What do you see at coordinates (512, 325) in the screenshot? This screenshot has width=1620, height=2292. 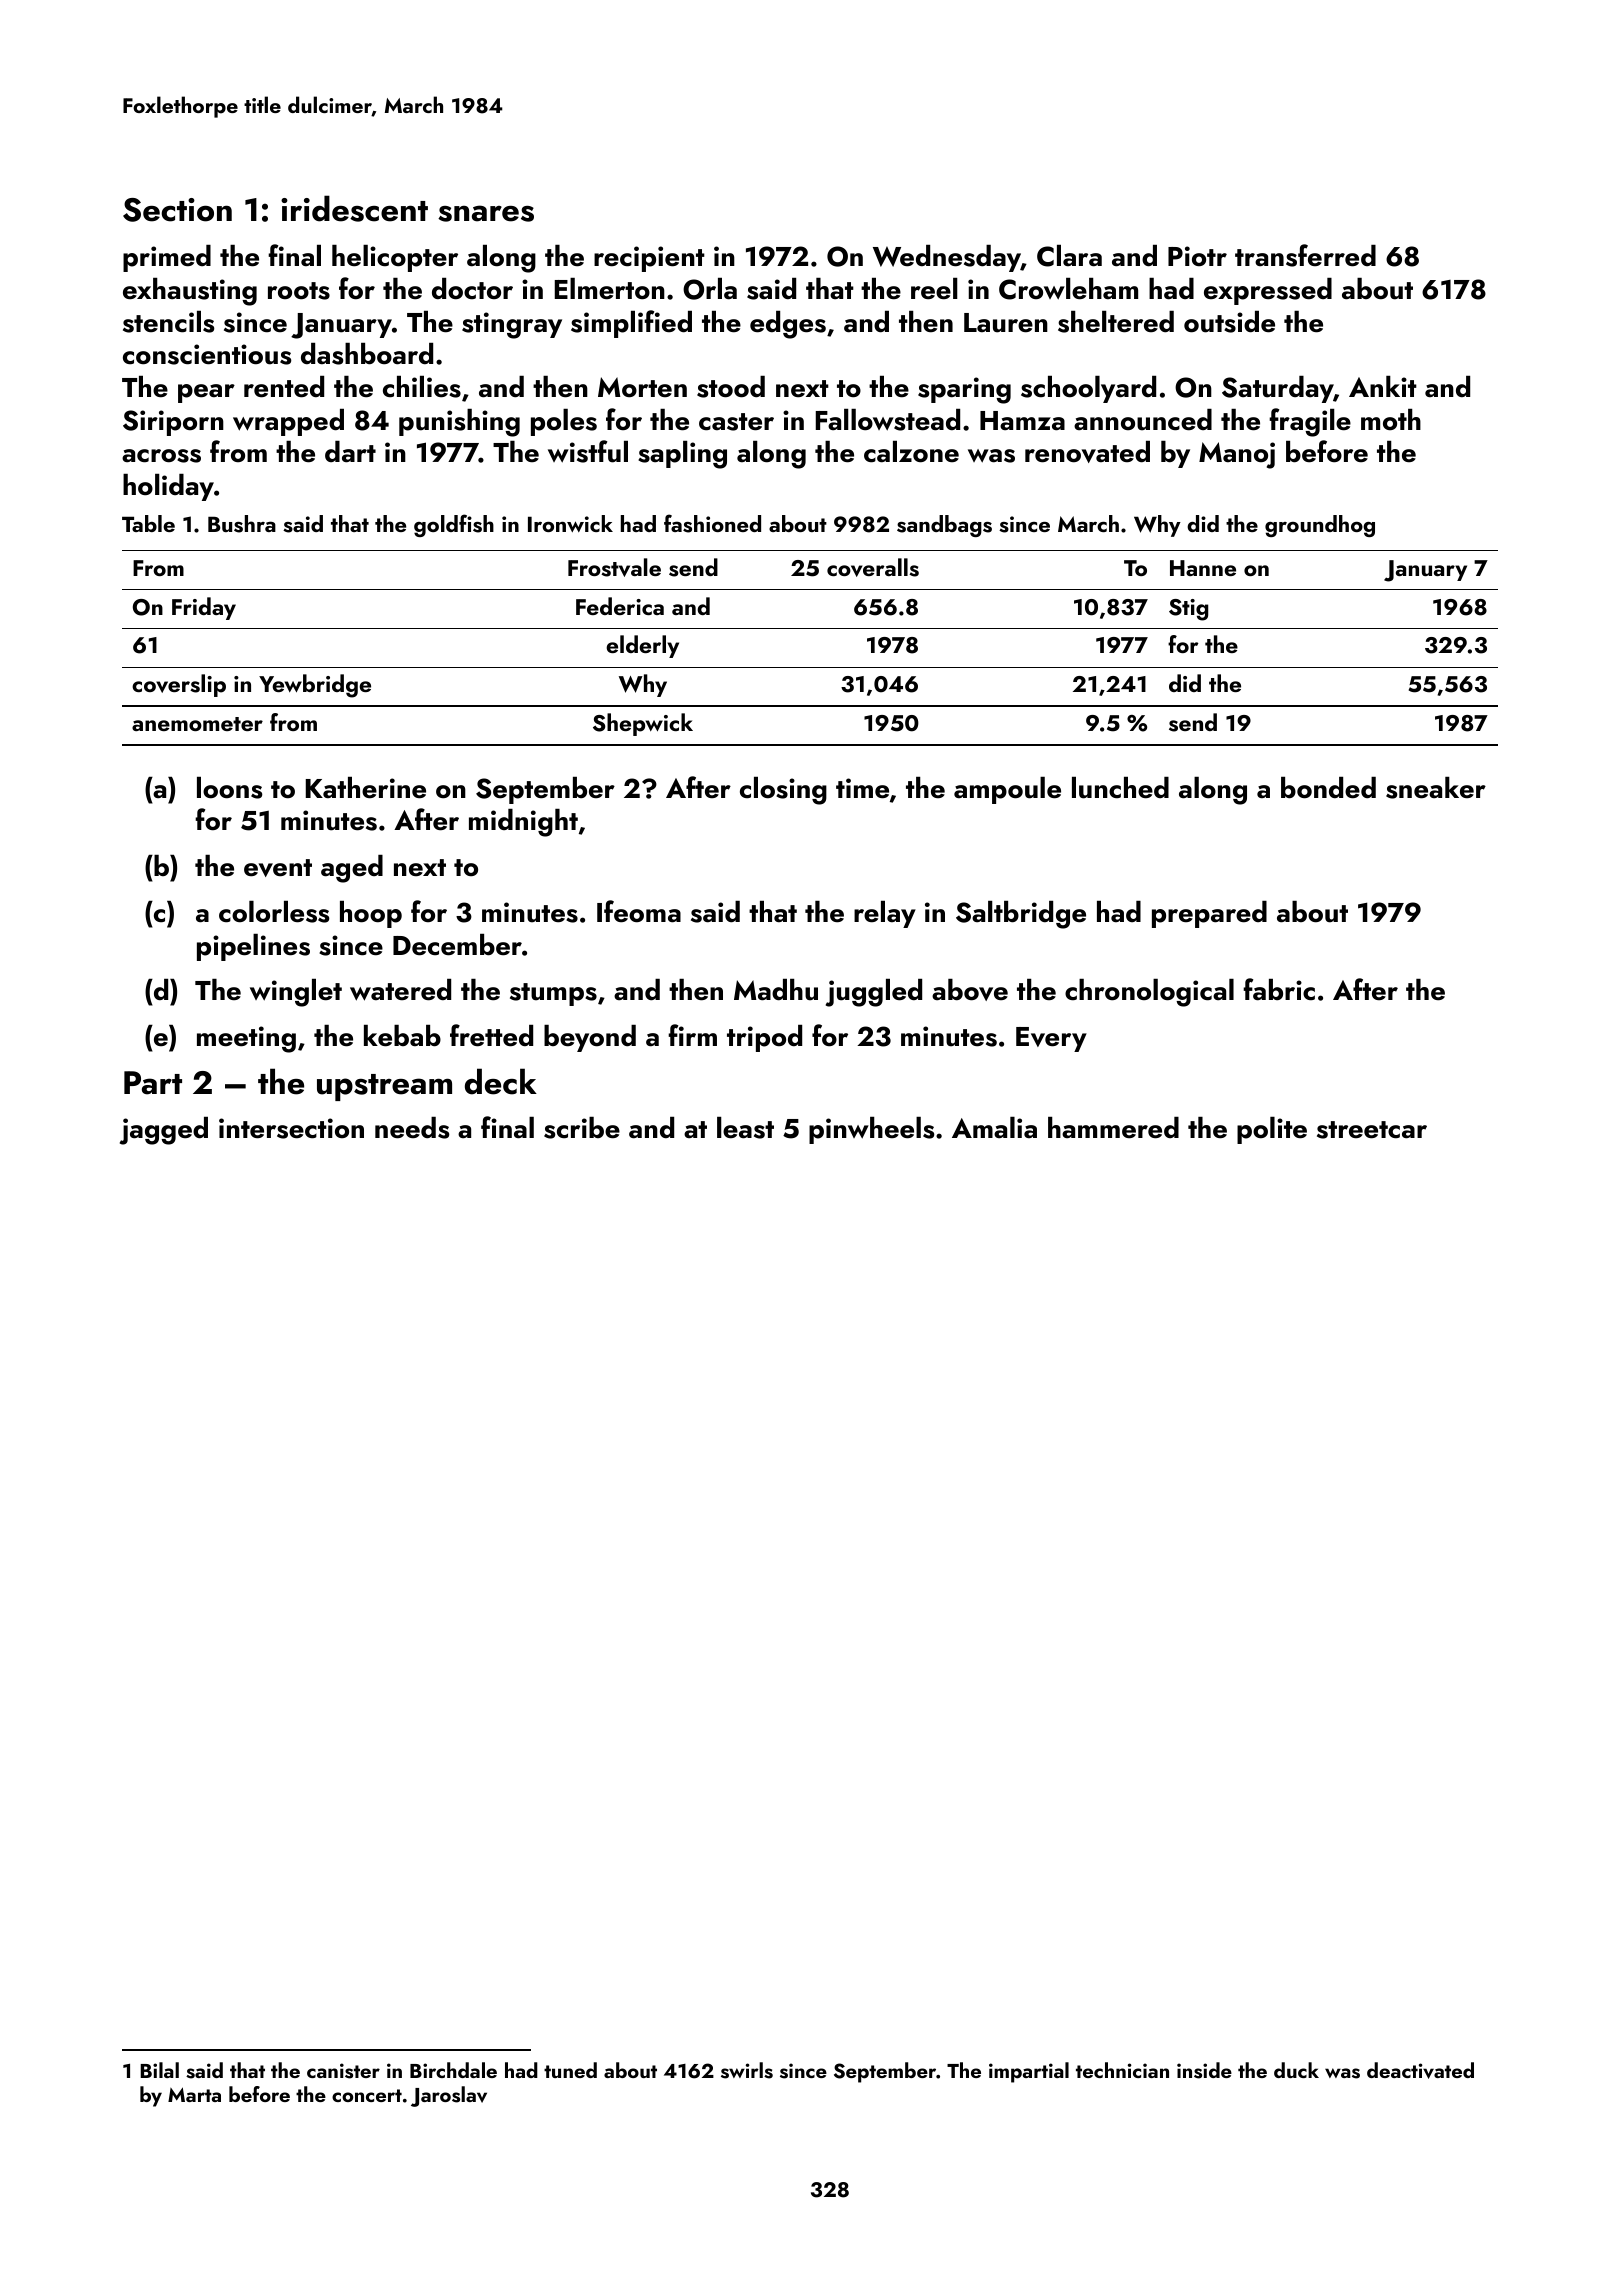 I see `stingray` at bounding box center [512, 325].
